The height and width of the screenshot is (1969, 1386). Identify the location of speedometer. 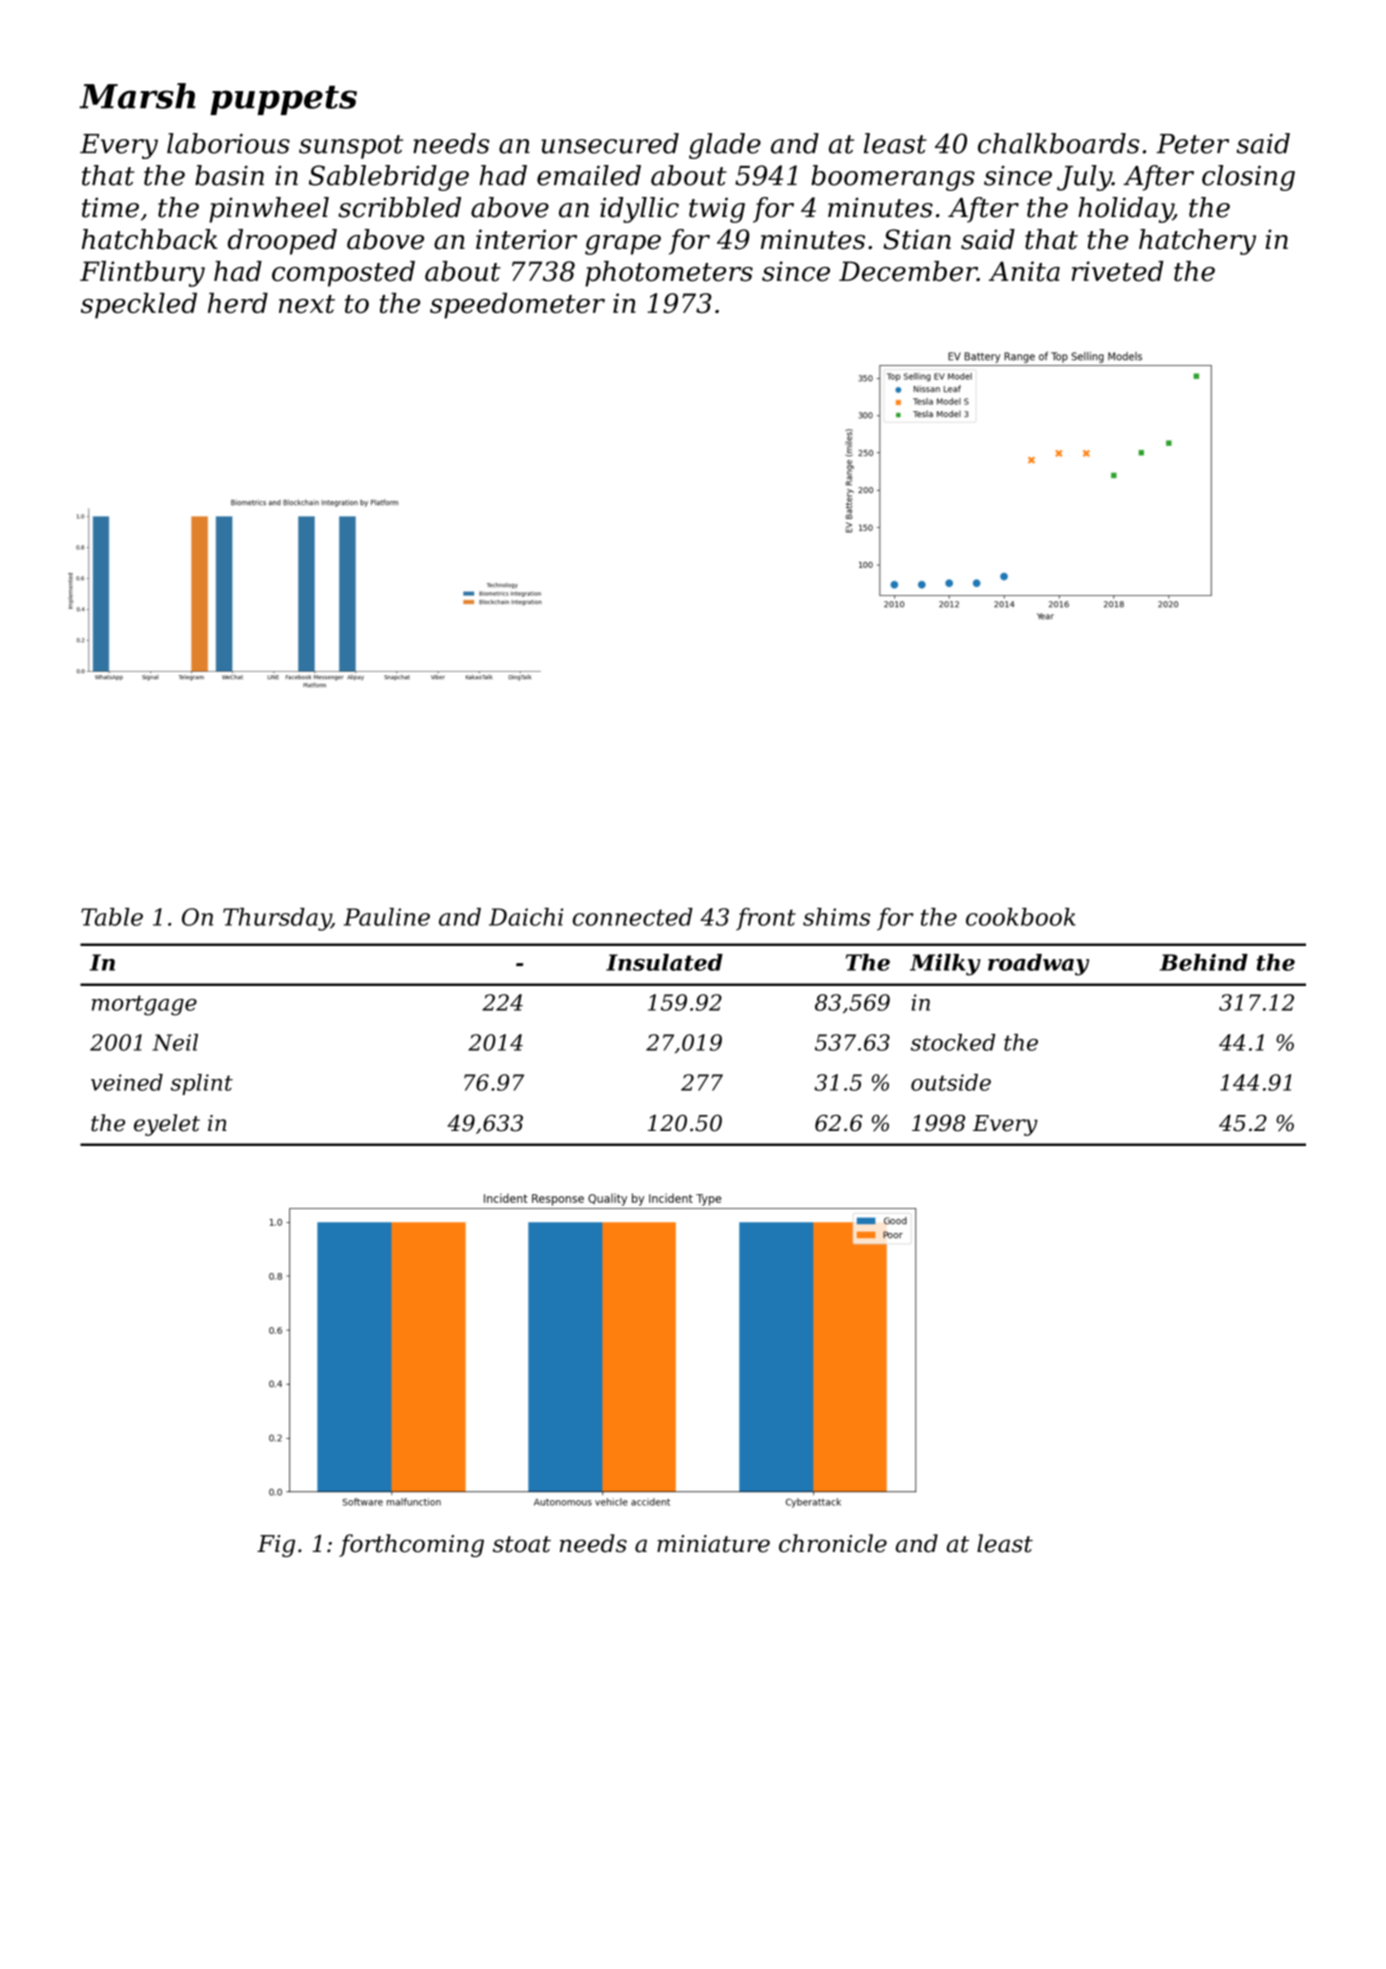
(517, 306).
